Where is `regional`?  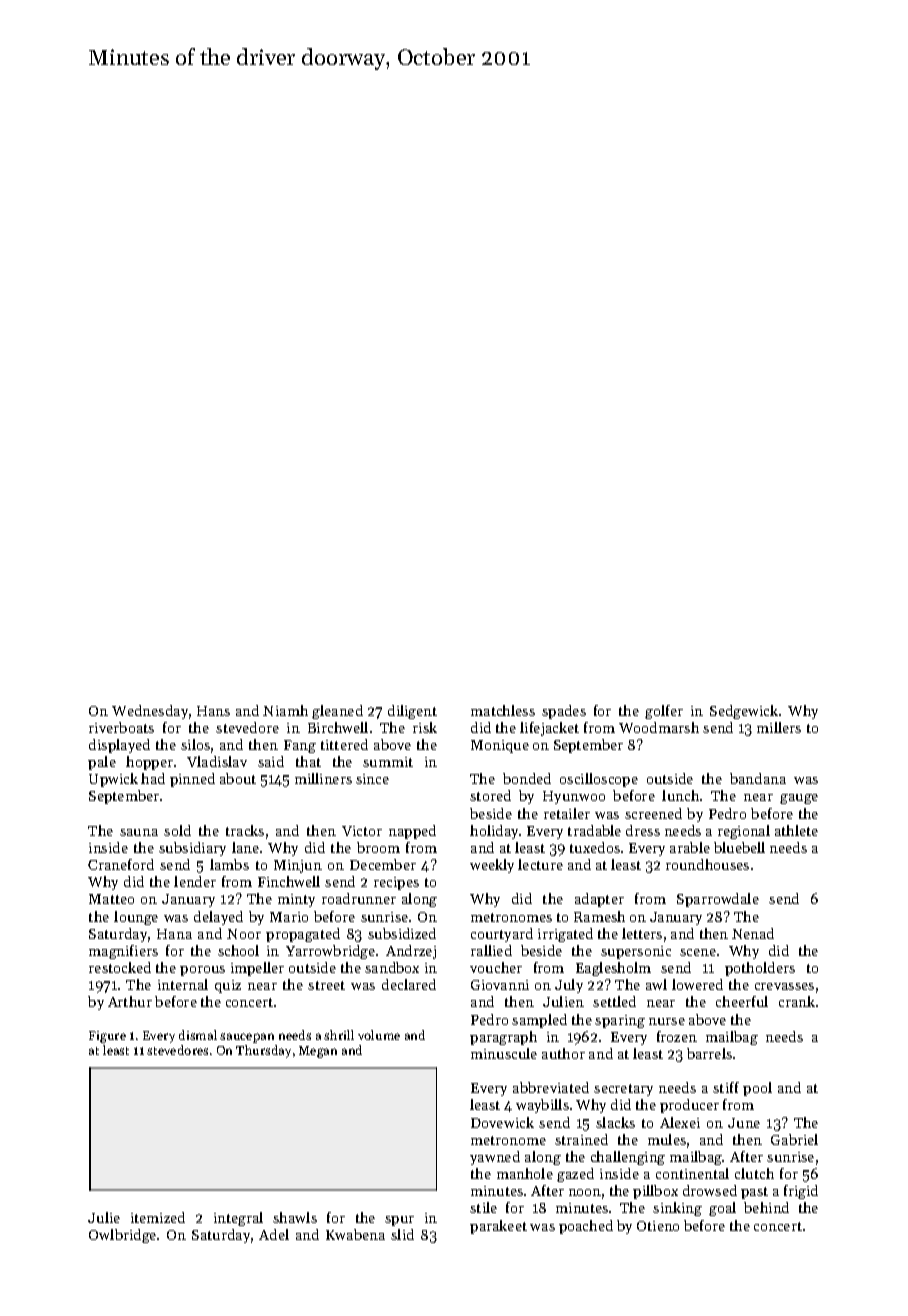
regional is located at coordinates (744, 832).
